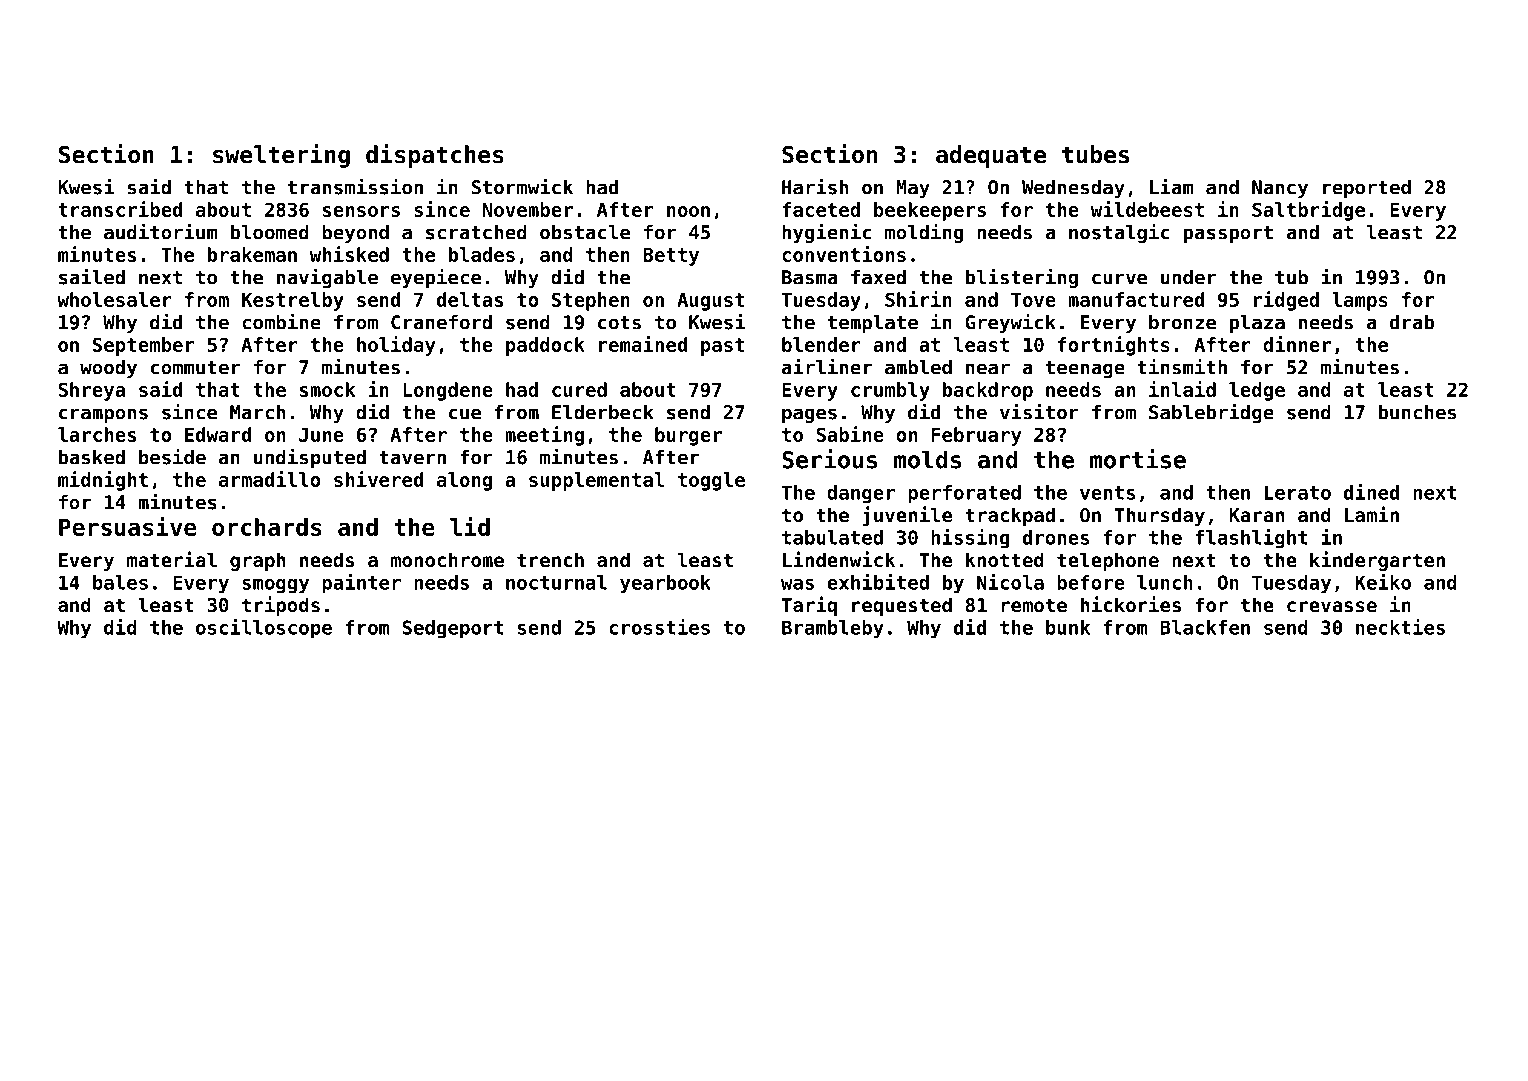  What do you see at coordinates (1068, 627) in the screenshot?
I see `bunk` at bounding box center [1068, 627].
